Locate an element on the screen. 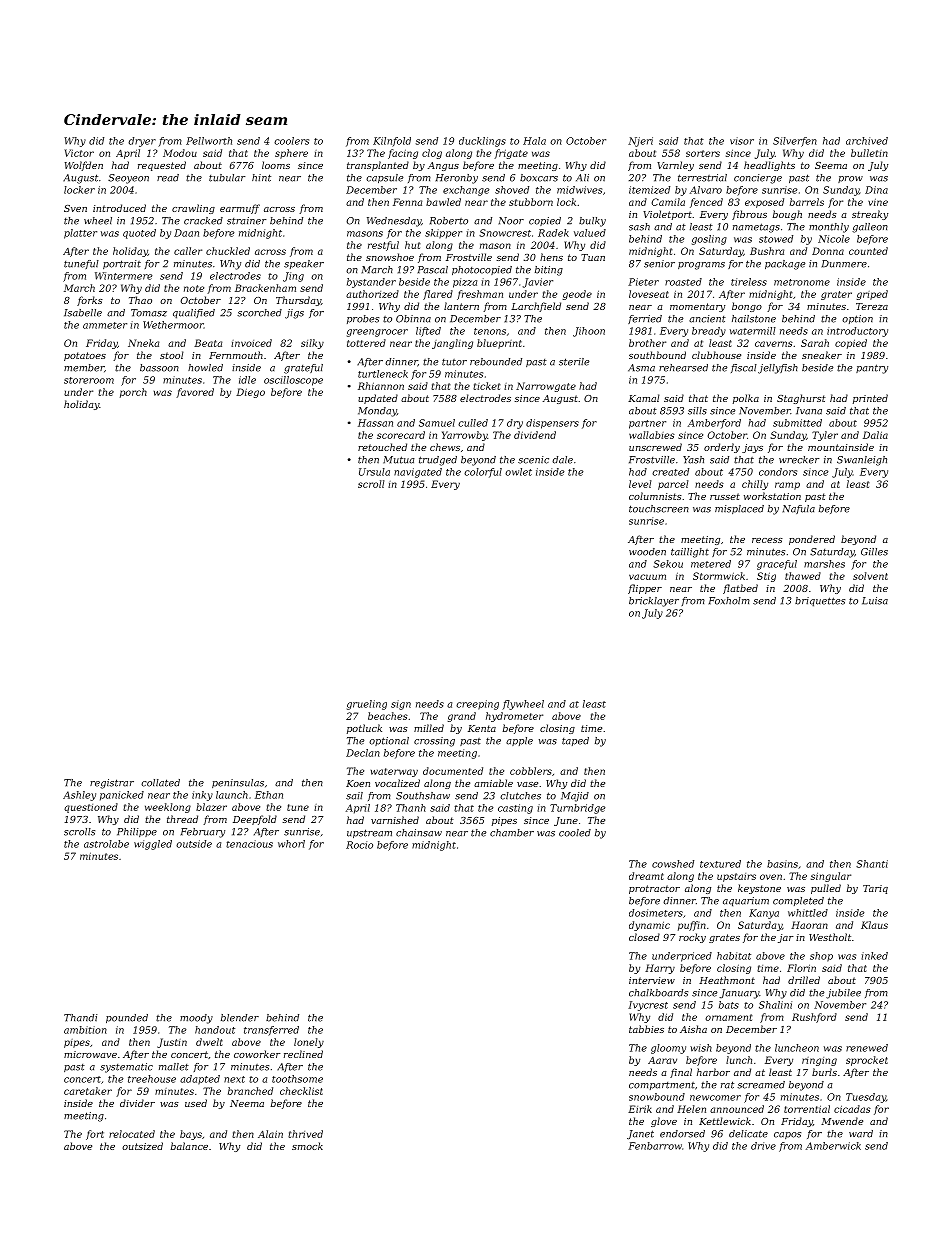 The width and height of the screenshot is (952, 1233). Silverfen is located at coordinates (795, 142).
